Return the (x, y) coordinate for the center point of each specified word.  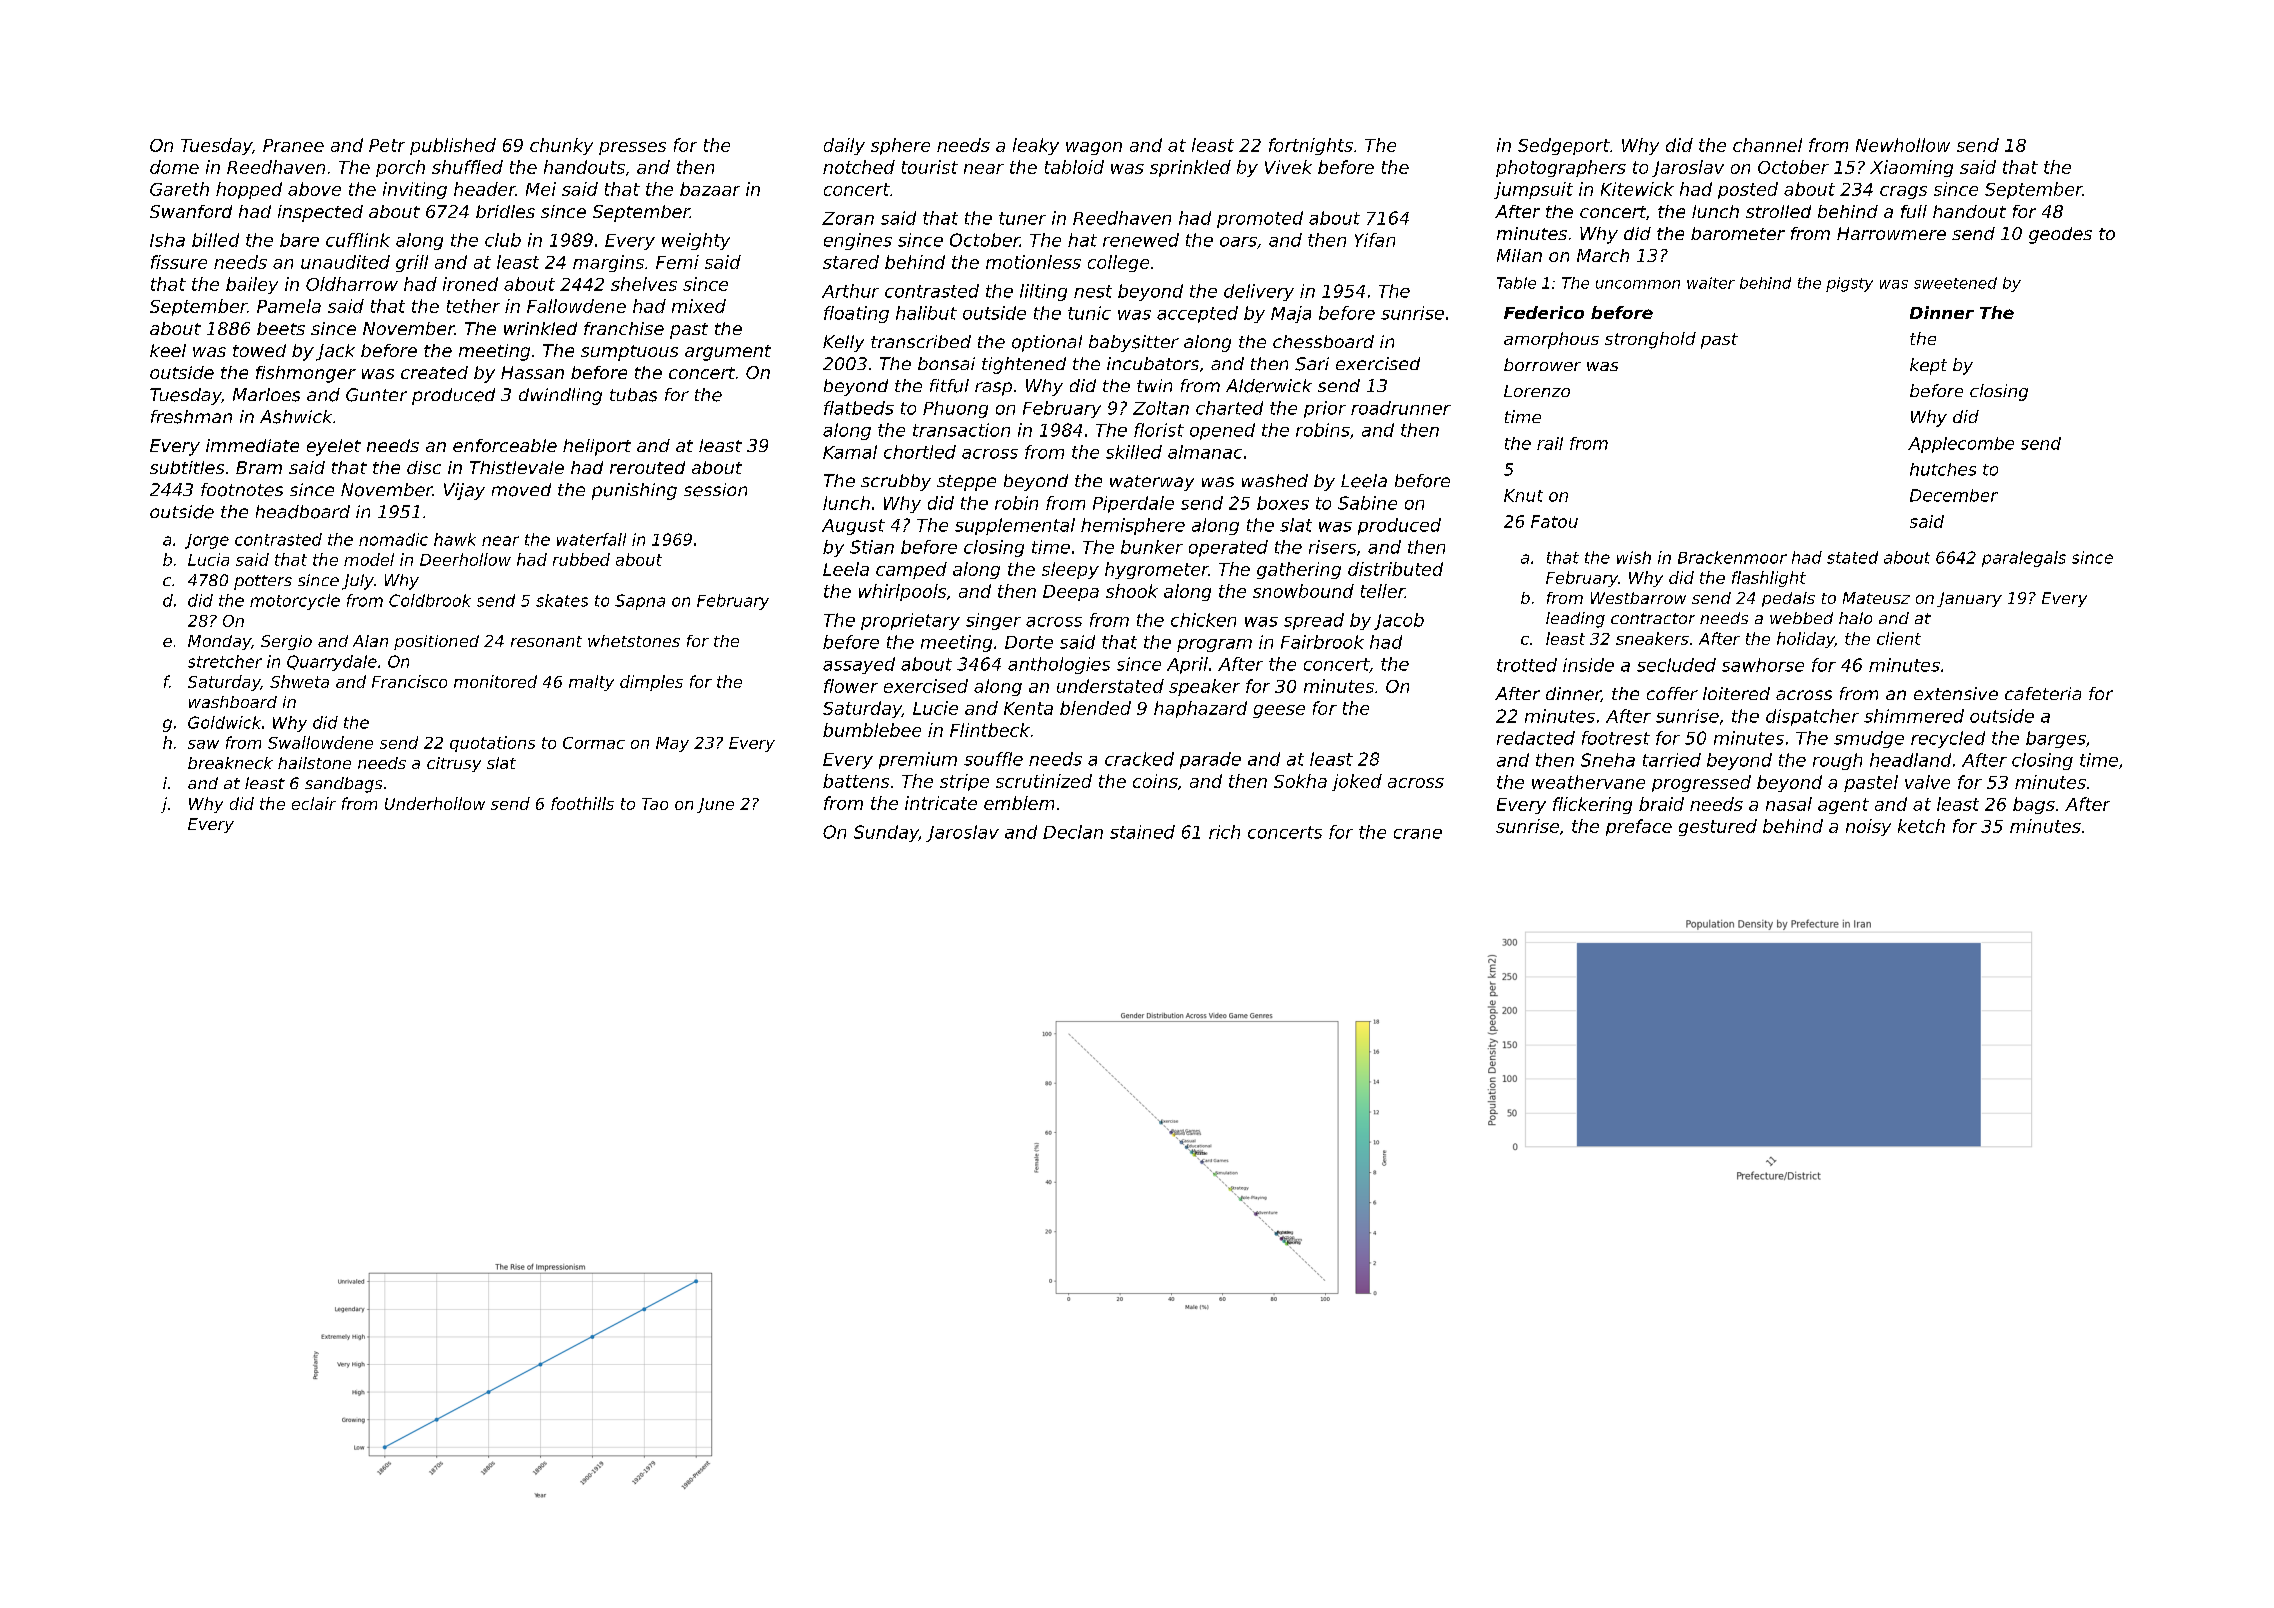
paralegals (2024, 559)
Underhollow (435, 803)
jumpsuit (1533, 190)
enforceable (505, 445)
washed (1275, 480)
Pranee (293, 145)
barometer (1738, 233)
